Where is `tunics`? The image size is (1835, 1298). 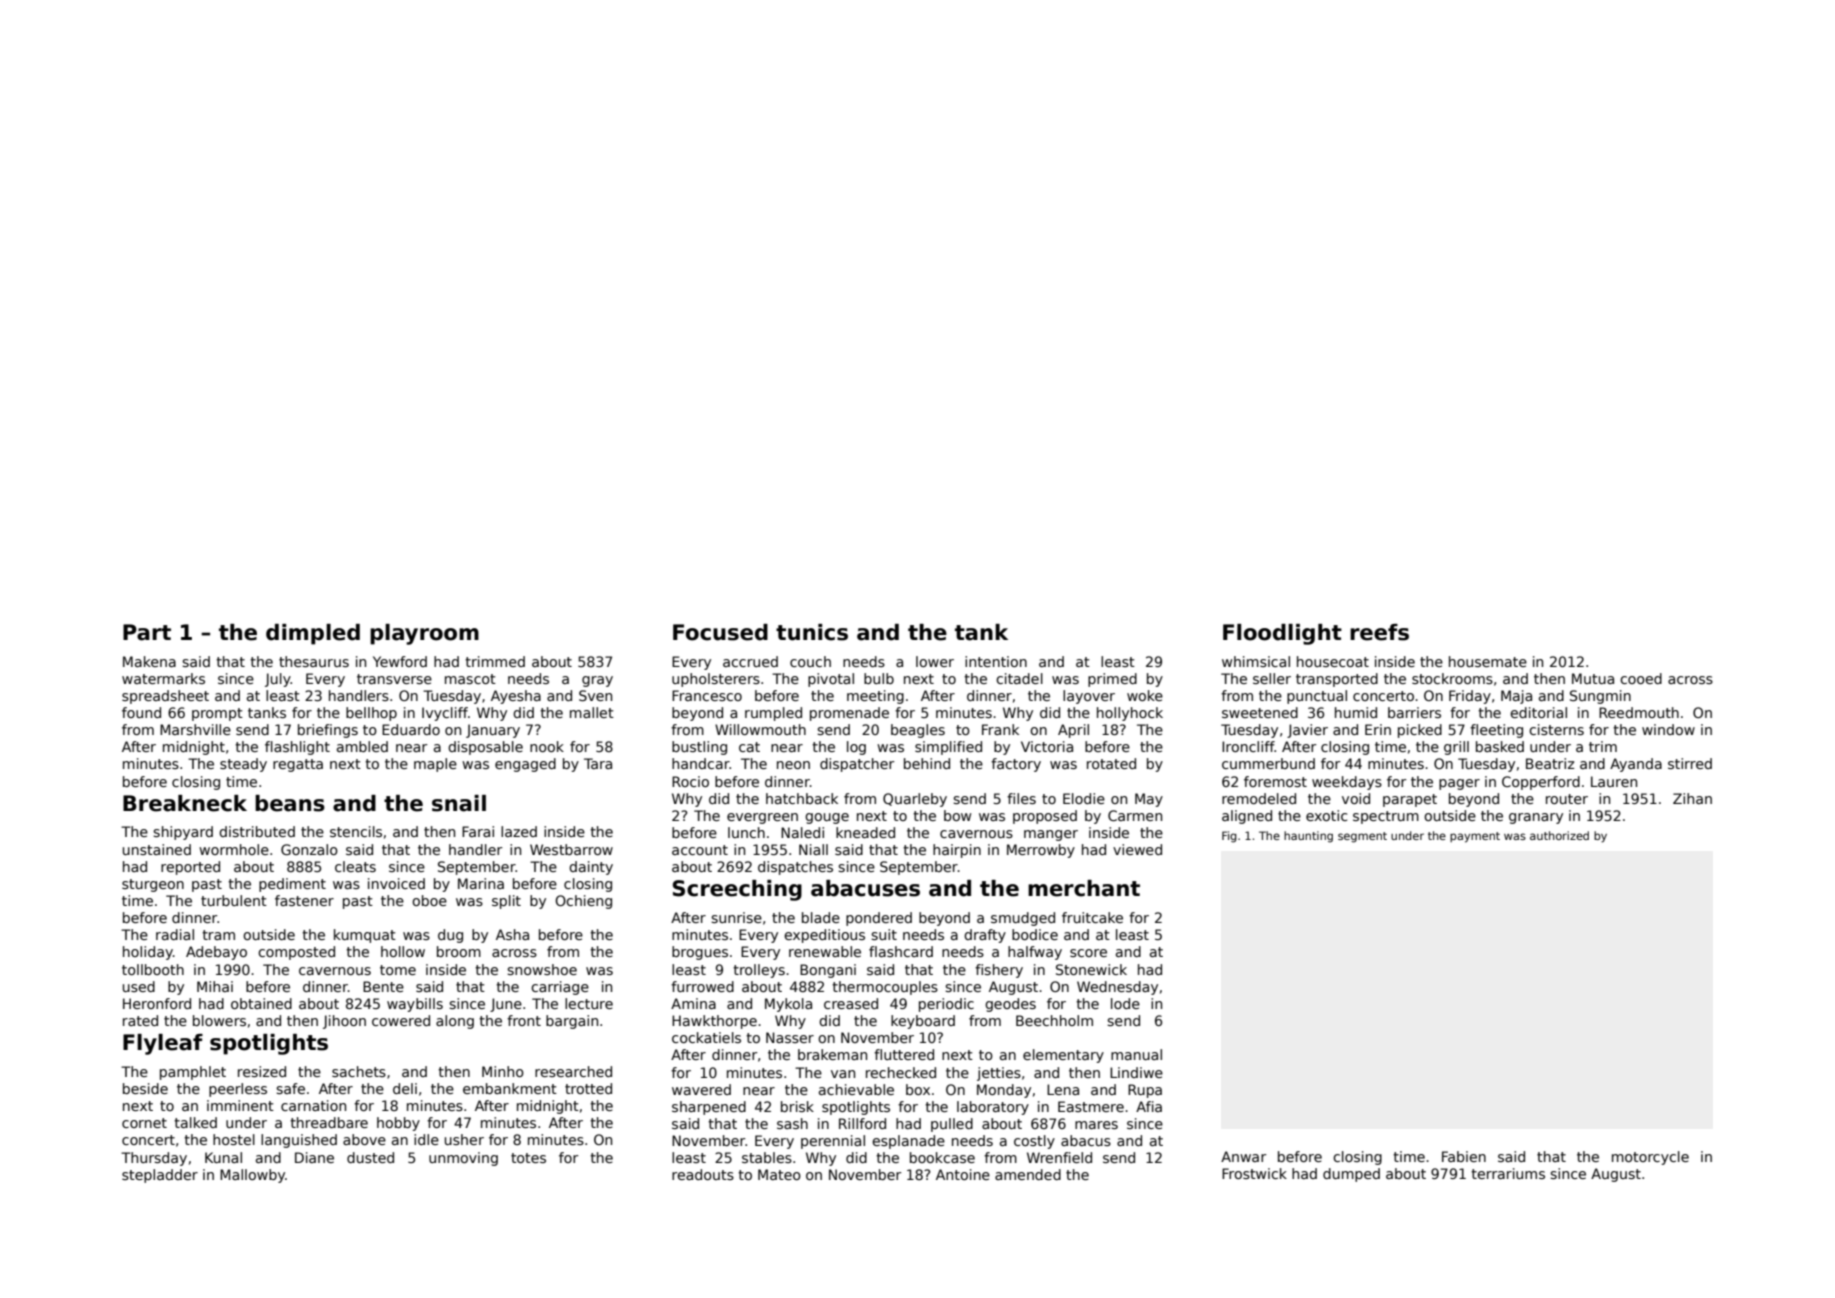
tunics is located at coordinates (812, 632).
